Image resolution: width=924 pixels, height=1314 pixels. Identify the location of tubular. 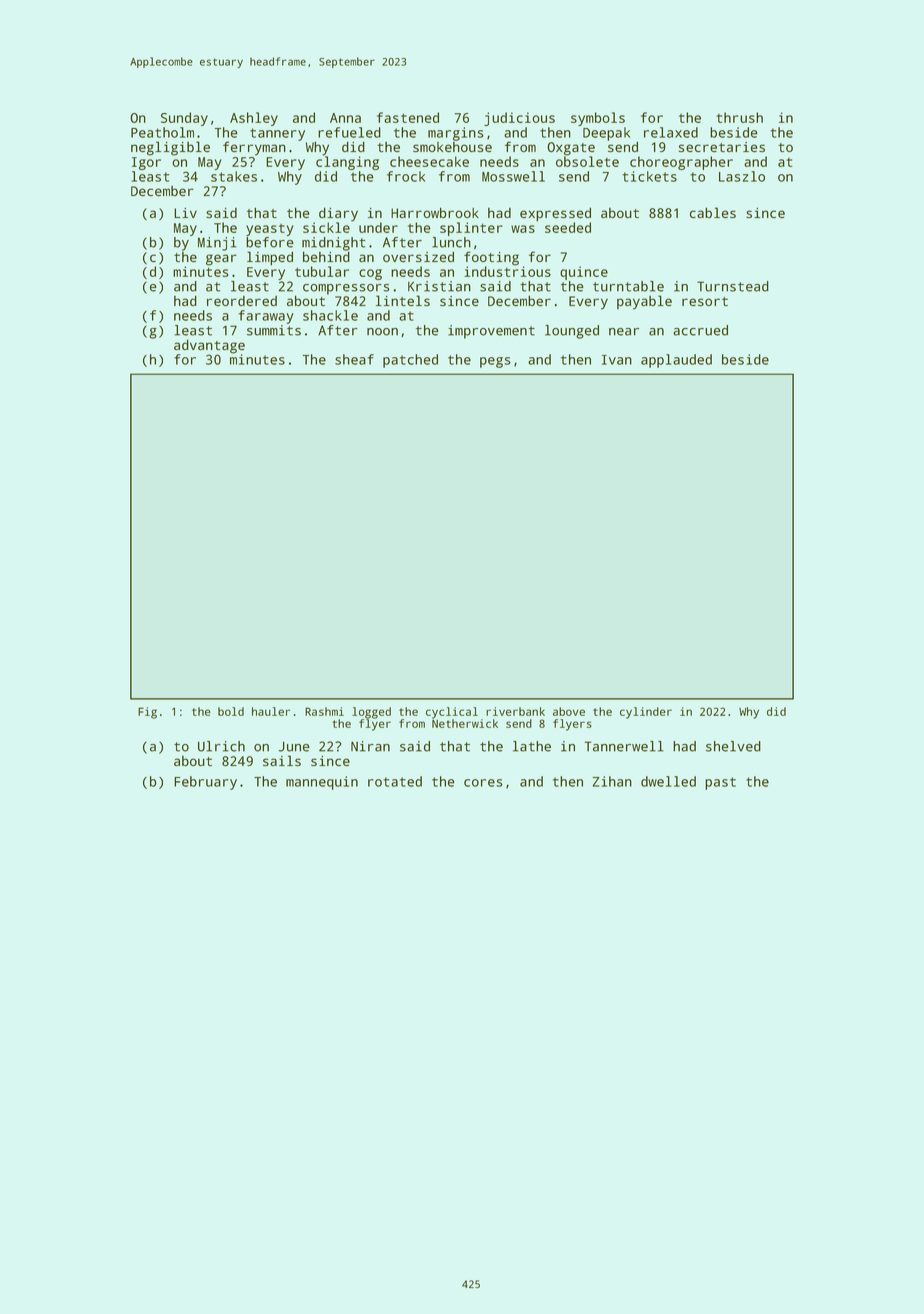
(322, 271).
